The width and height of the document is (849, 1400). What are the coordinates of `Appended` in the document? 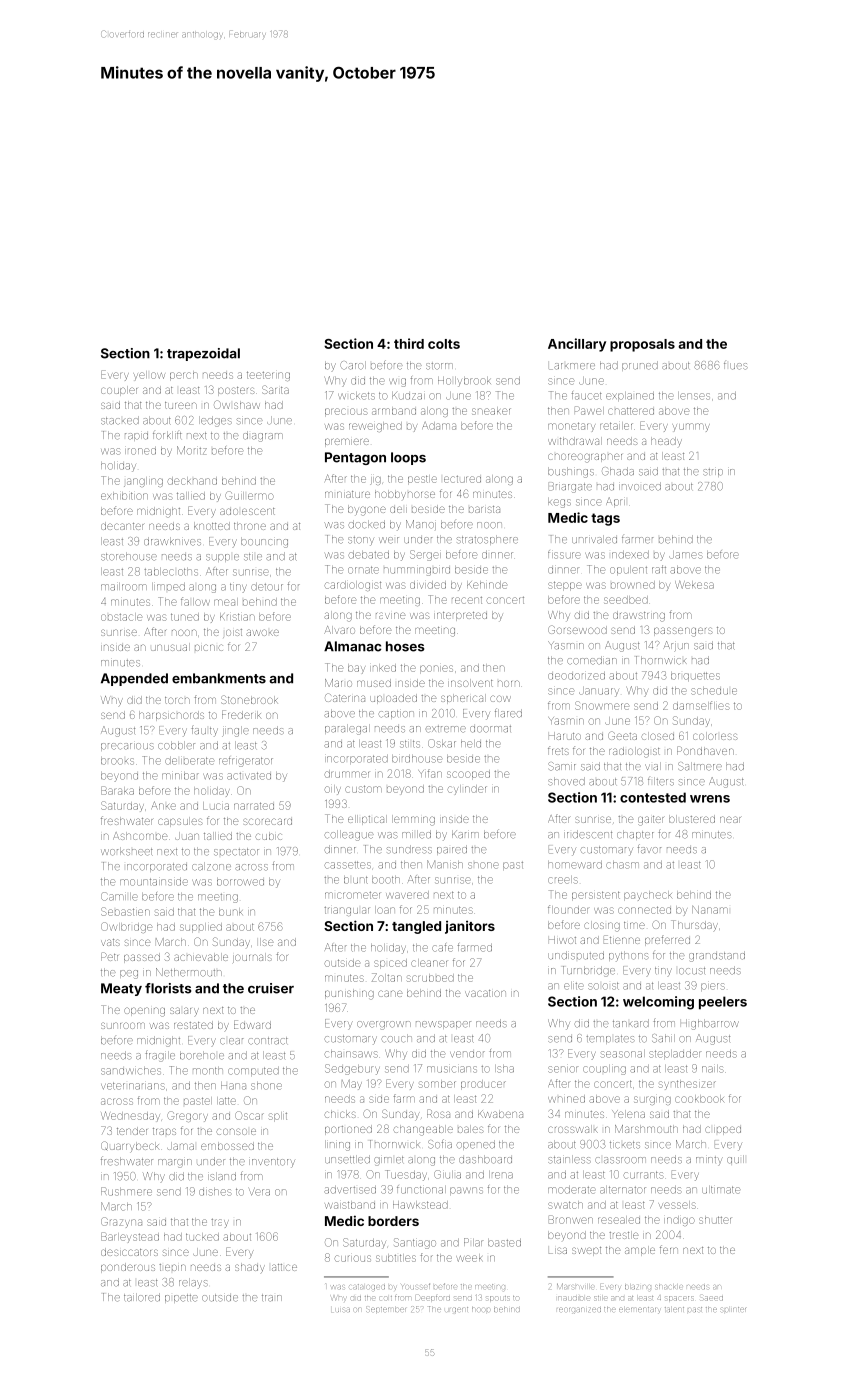 It's located at (134, 679).
